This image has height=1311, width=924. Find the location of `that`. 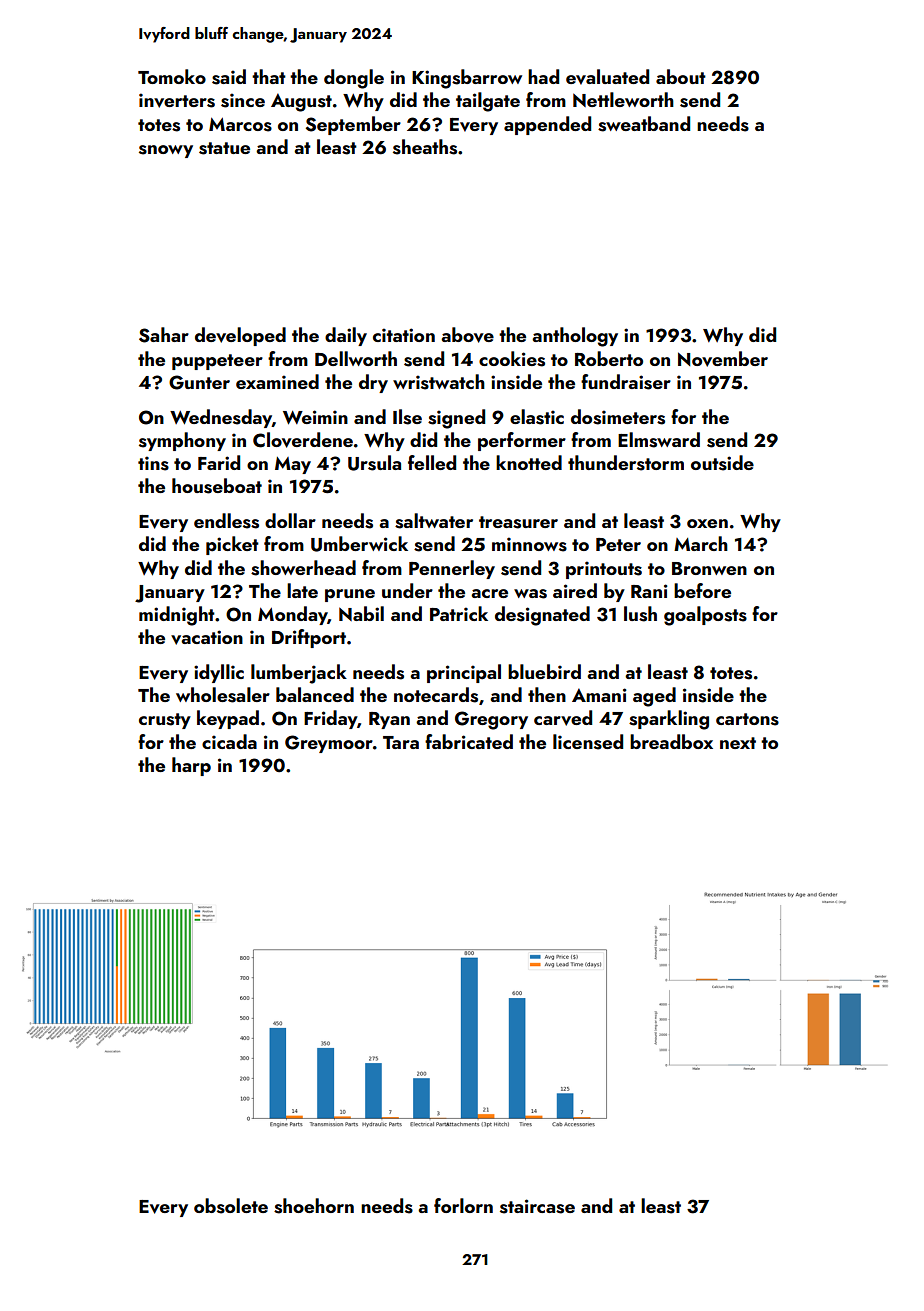

that is located at coordinates (269, 76).
